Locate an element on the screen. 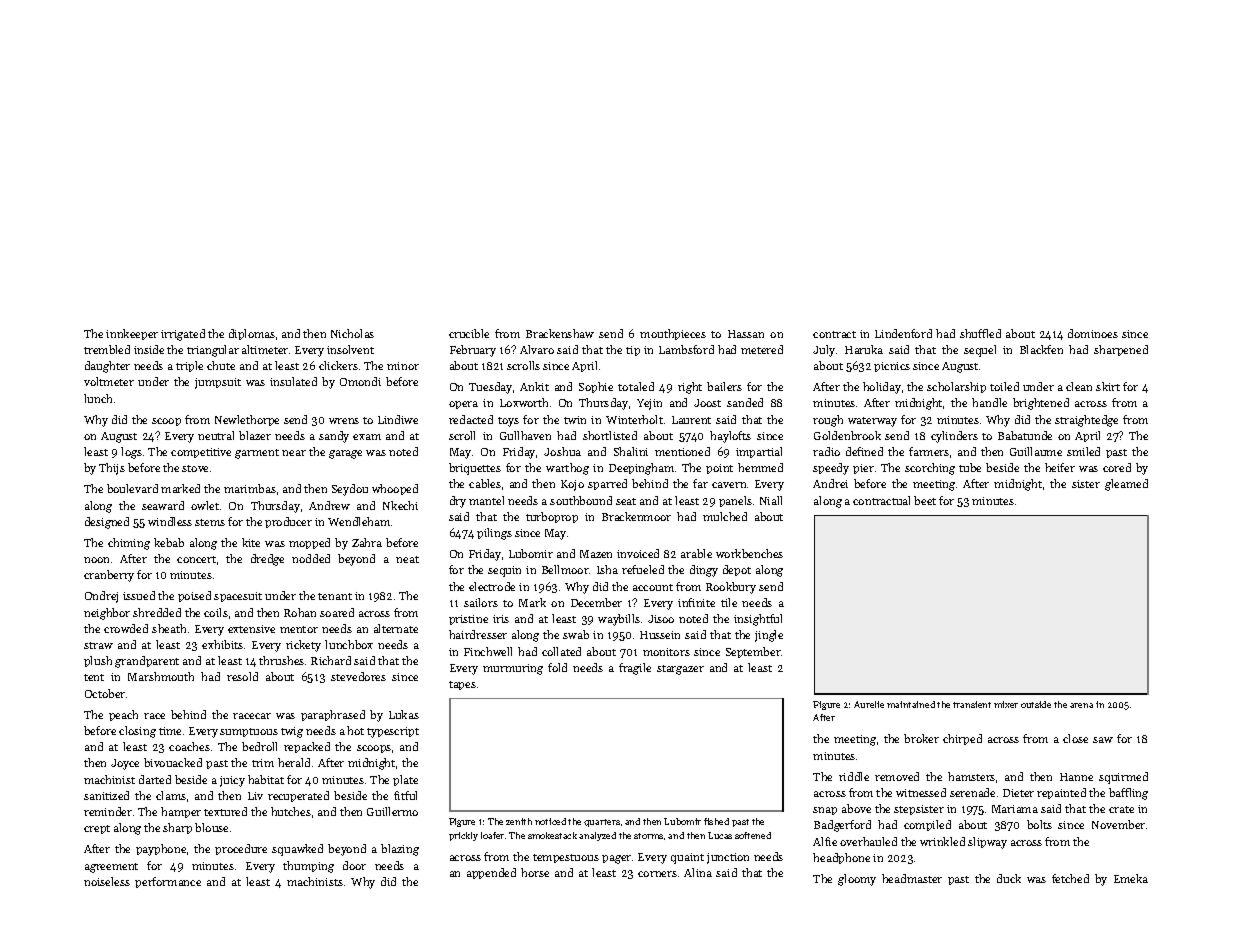 Image resolution: width=1233 pixels, height=952 pixels. murmuring is located at coordinates (513, 669).
